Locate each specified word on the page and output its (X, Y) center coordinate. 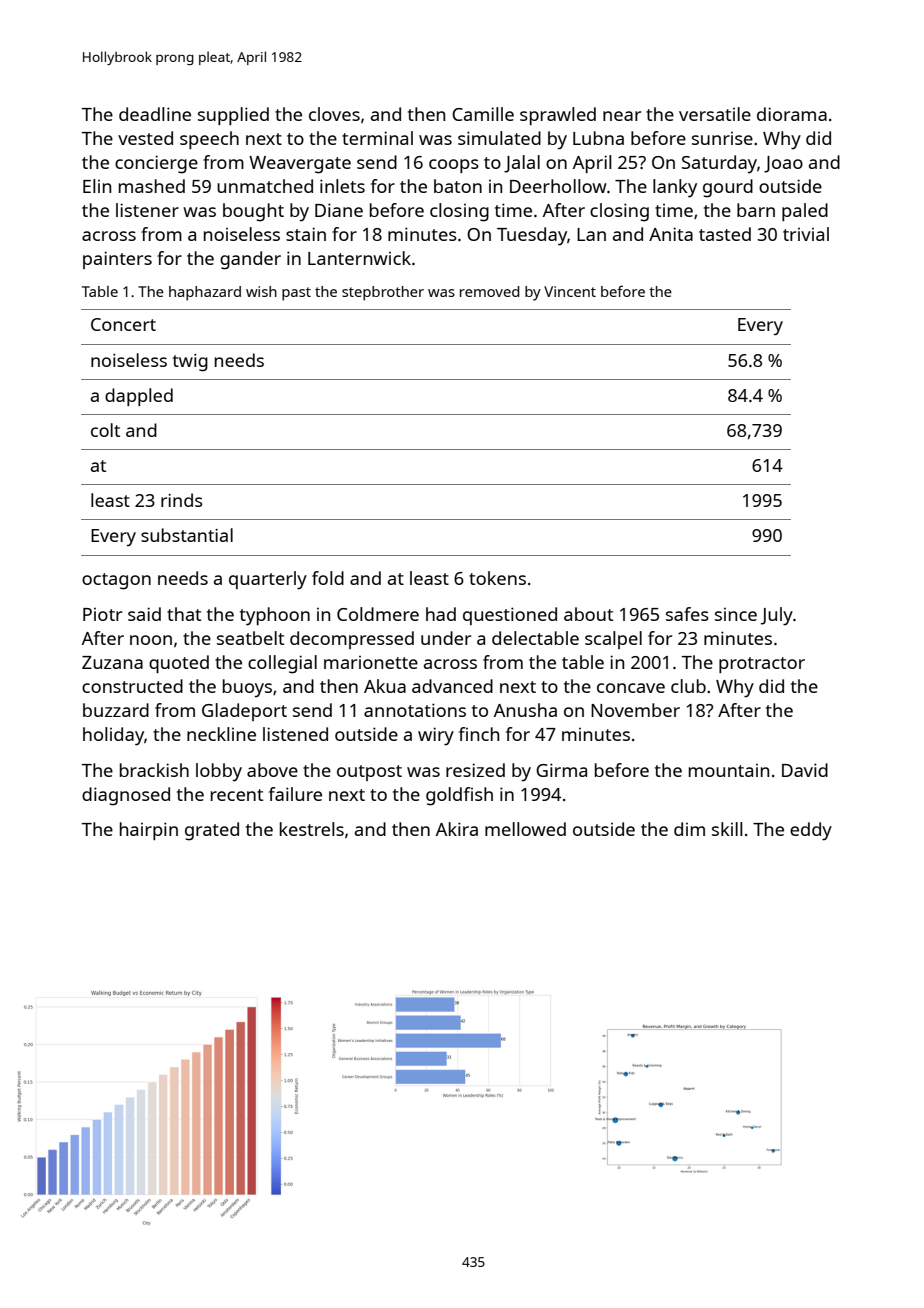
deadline (155, 114)
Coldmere (378, 614)
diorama (792, 114)
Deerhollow (558, 186)
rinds (181, 500)
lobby (219, 772)
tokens (497, 578)
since (736, 614)
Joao (783, 164)
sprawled (558, 116)
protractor (762, 665)
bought (253, 212)
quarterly (268, 580)
